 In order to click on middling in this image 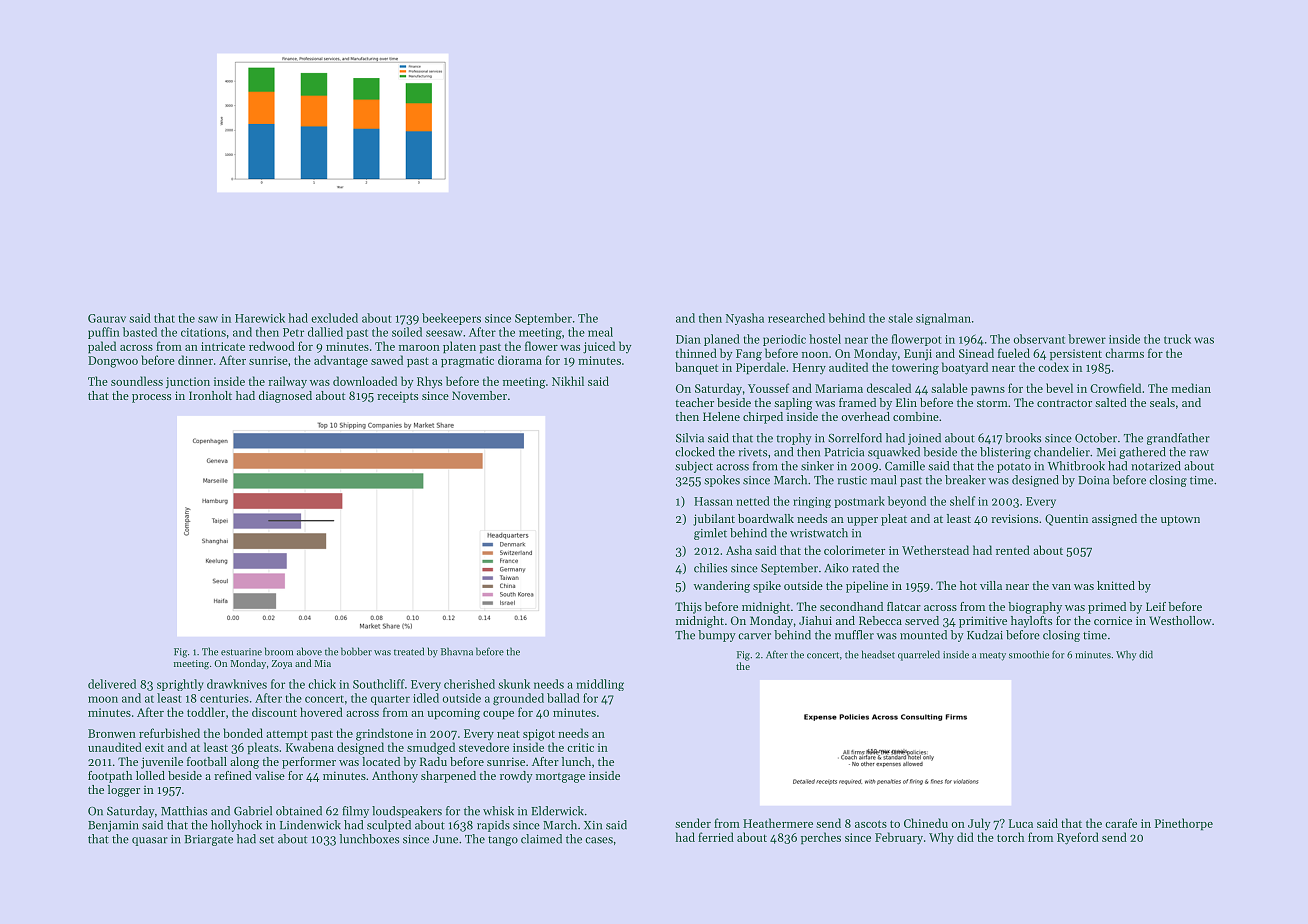, I will do `click(600, 685)`.
